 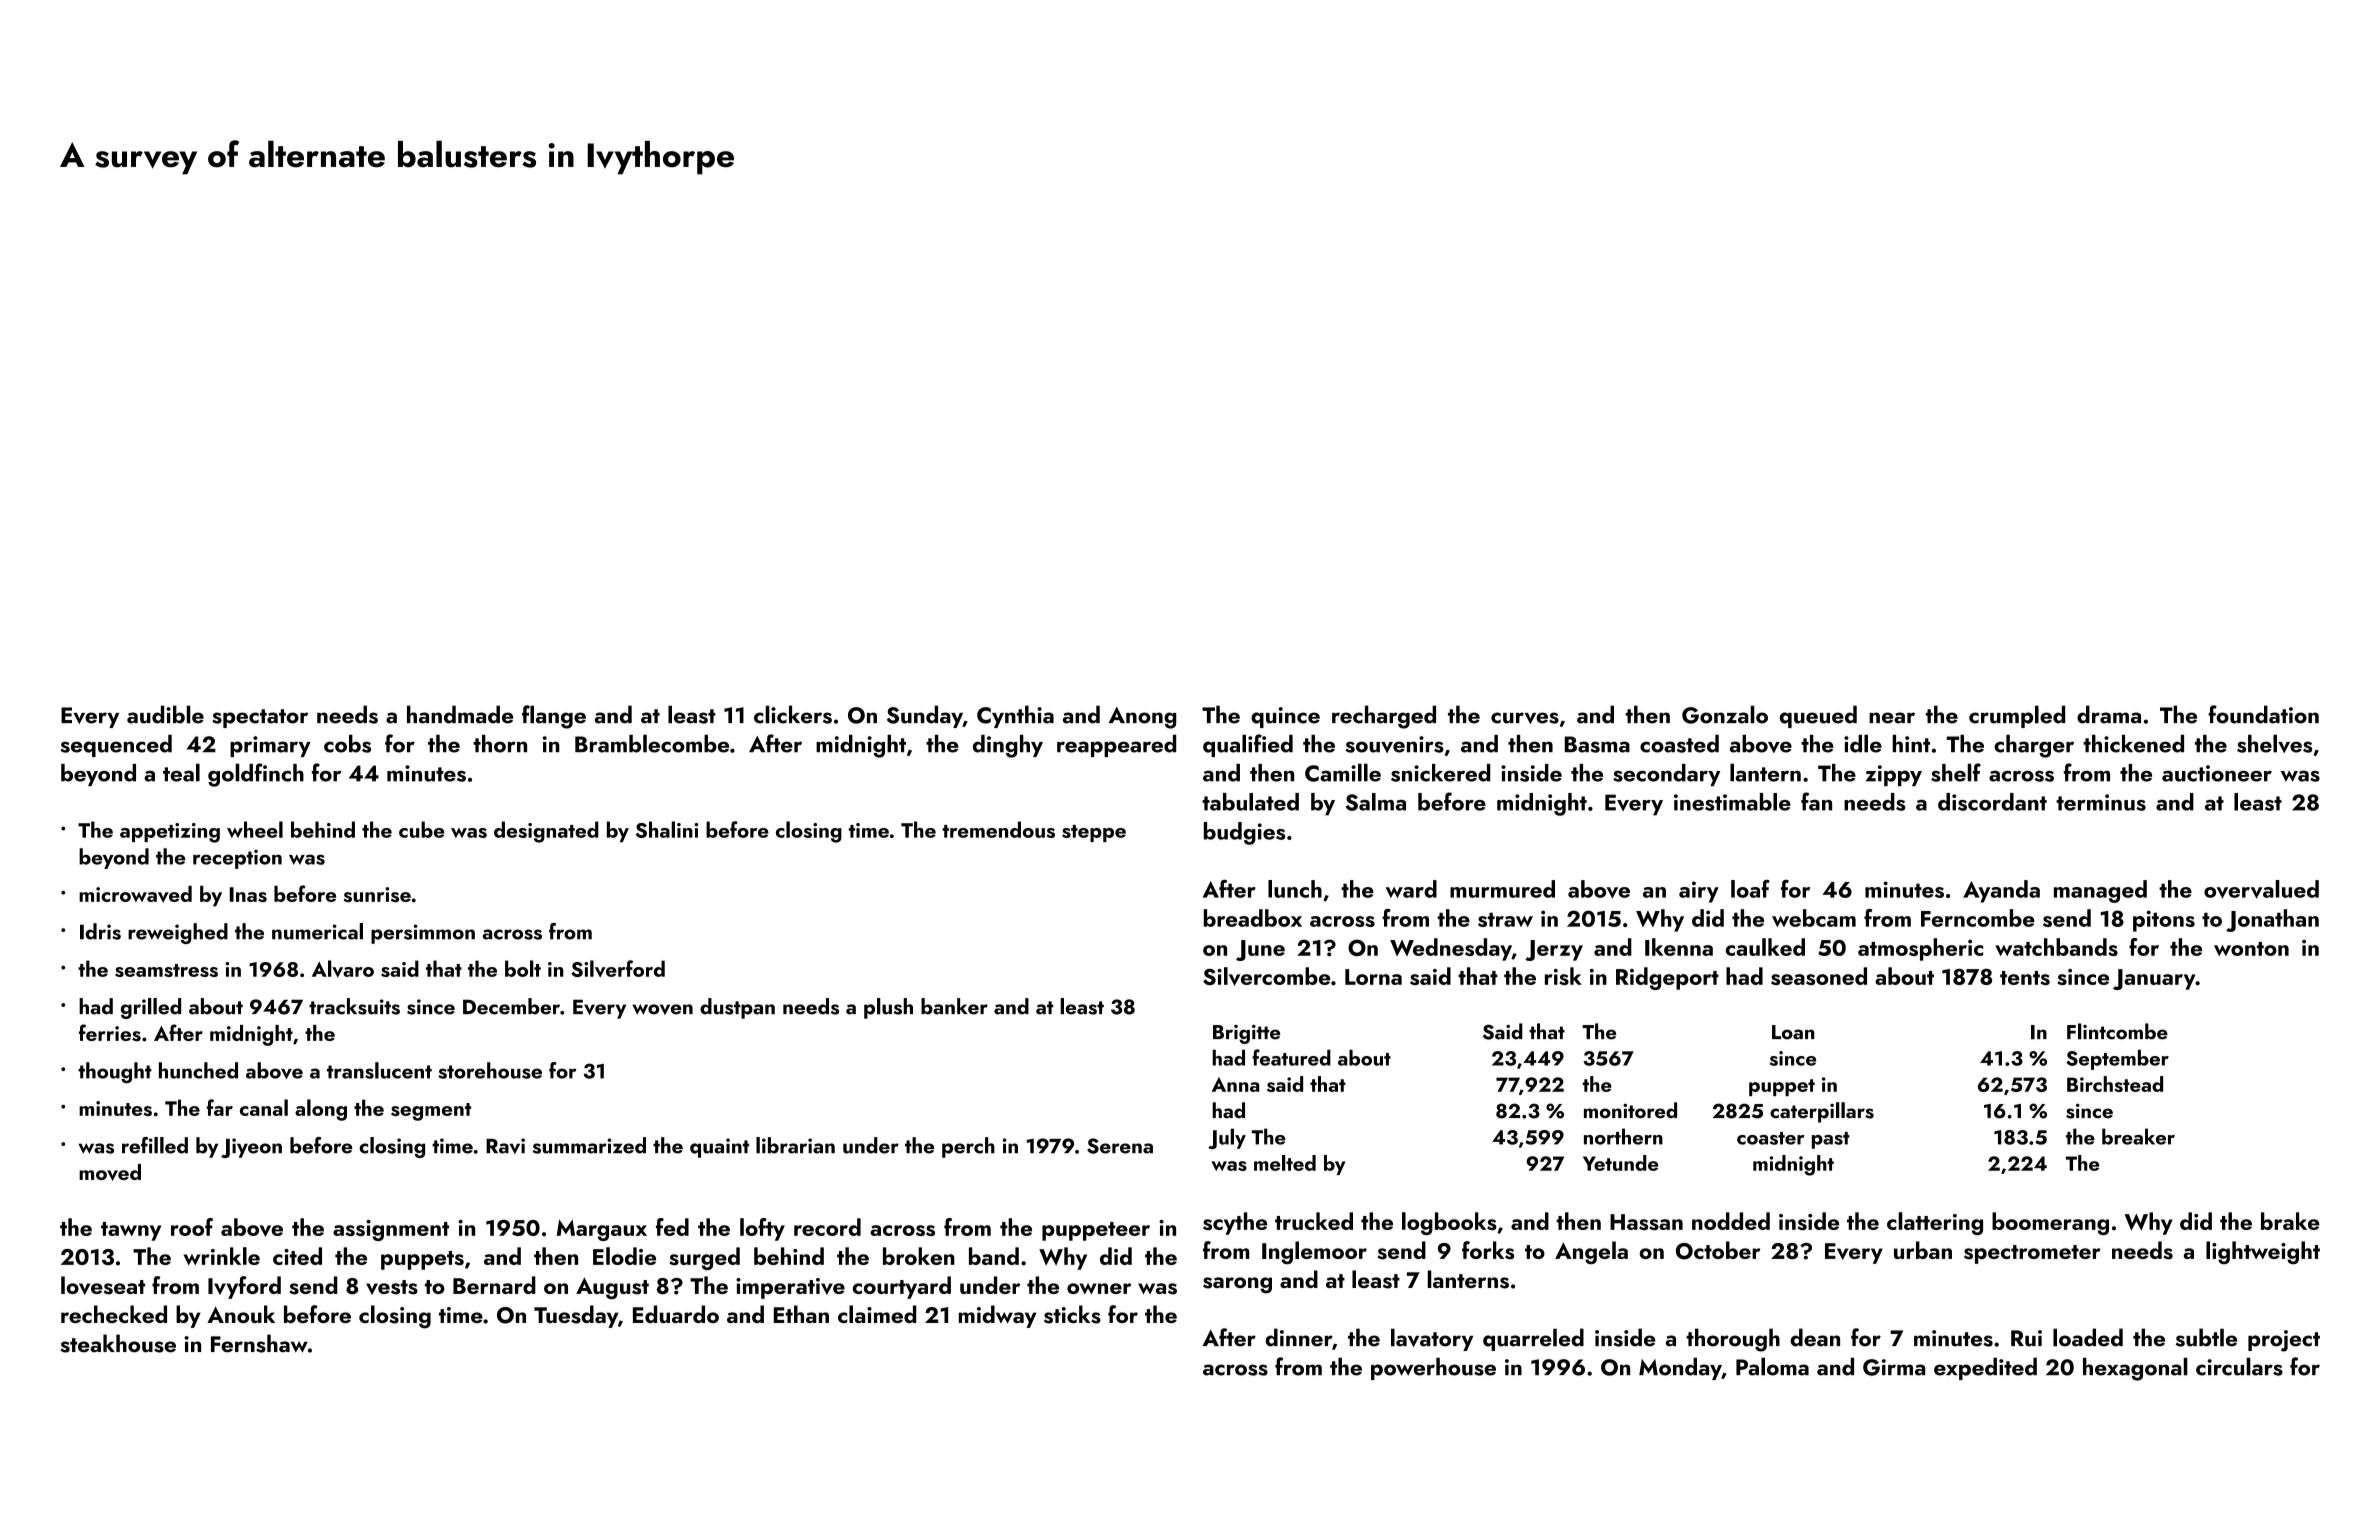 I want to click on snickered, so click(x=1440, y=773).
